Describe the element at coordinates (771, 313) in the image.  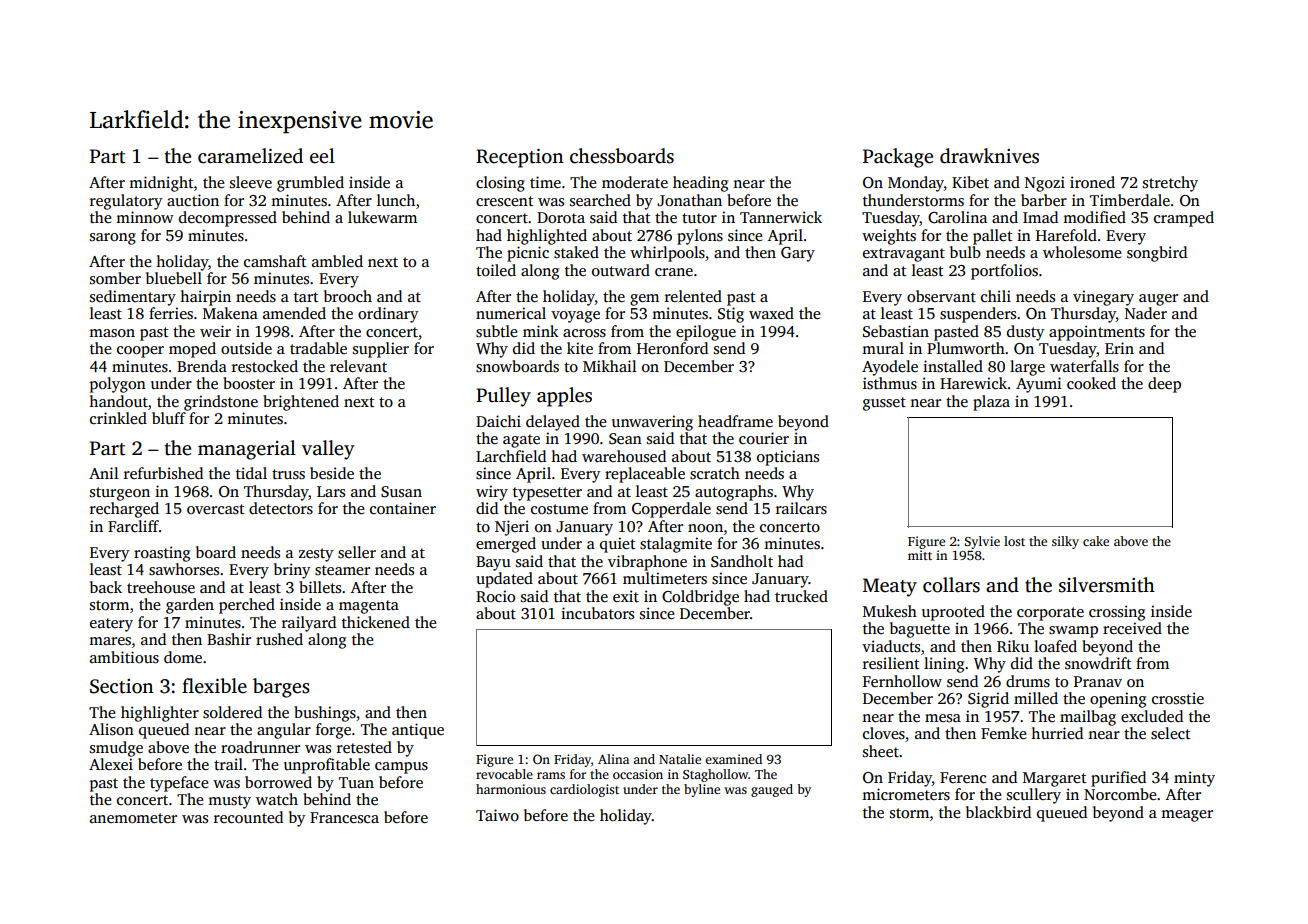
I see `waxed` at that location.
